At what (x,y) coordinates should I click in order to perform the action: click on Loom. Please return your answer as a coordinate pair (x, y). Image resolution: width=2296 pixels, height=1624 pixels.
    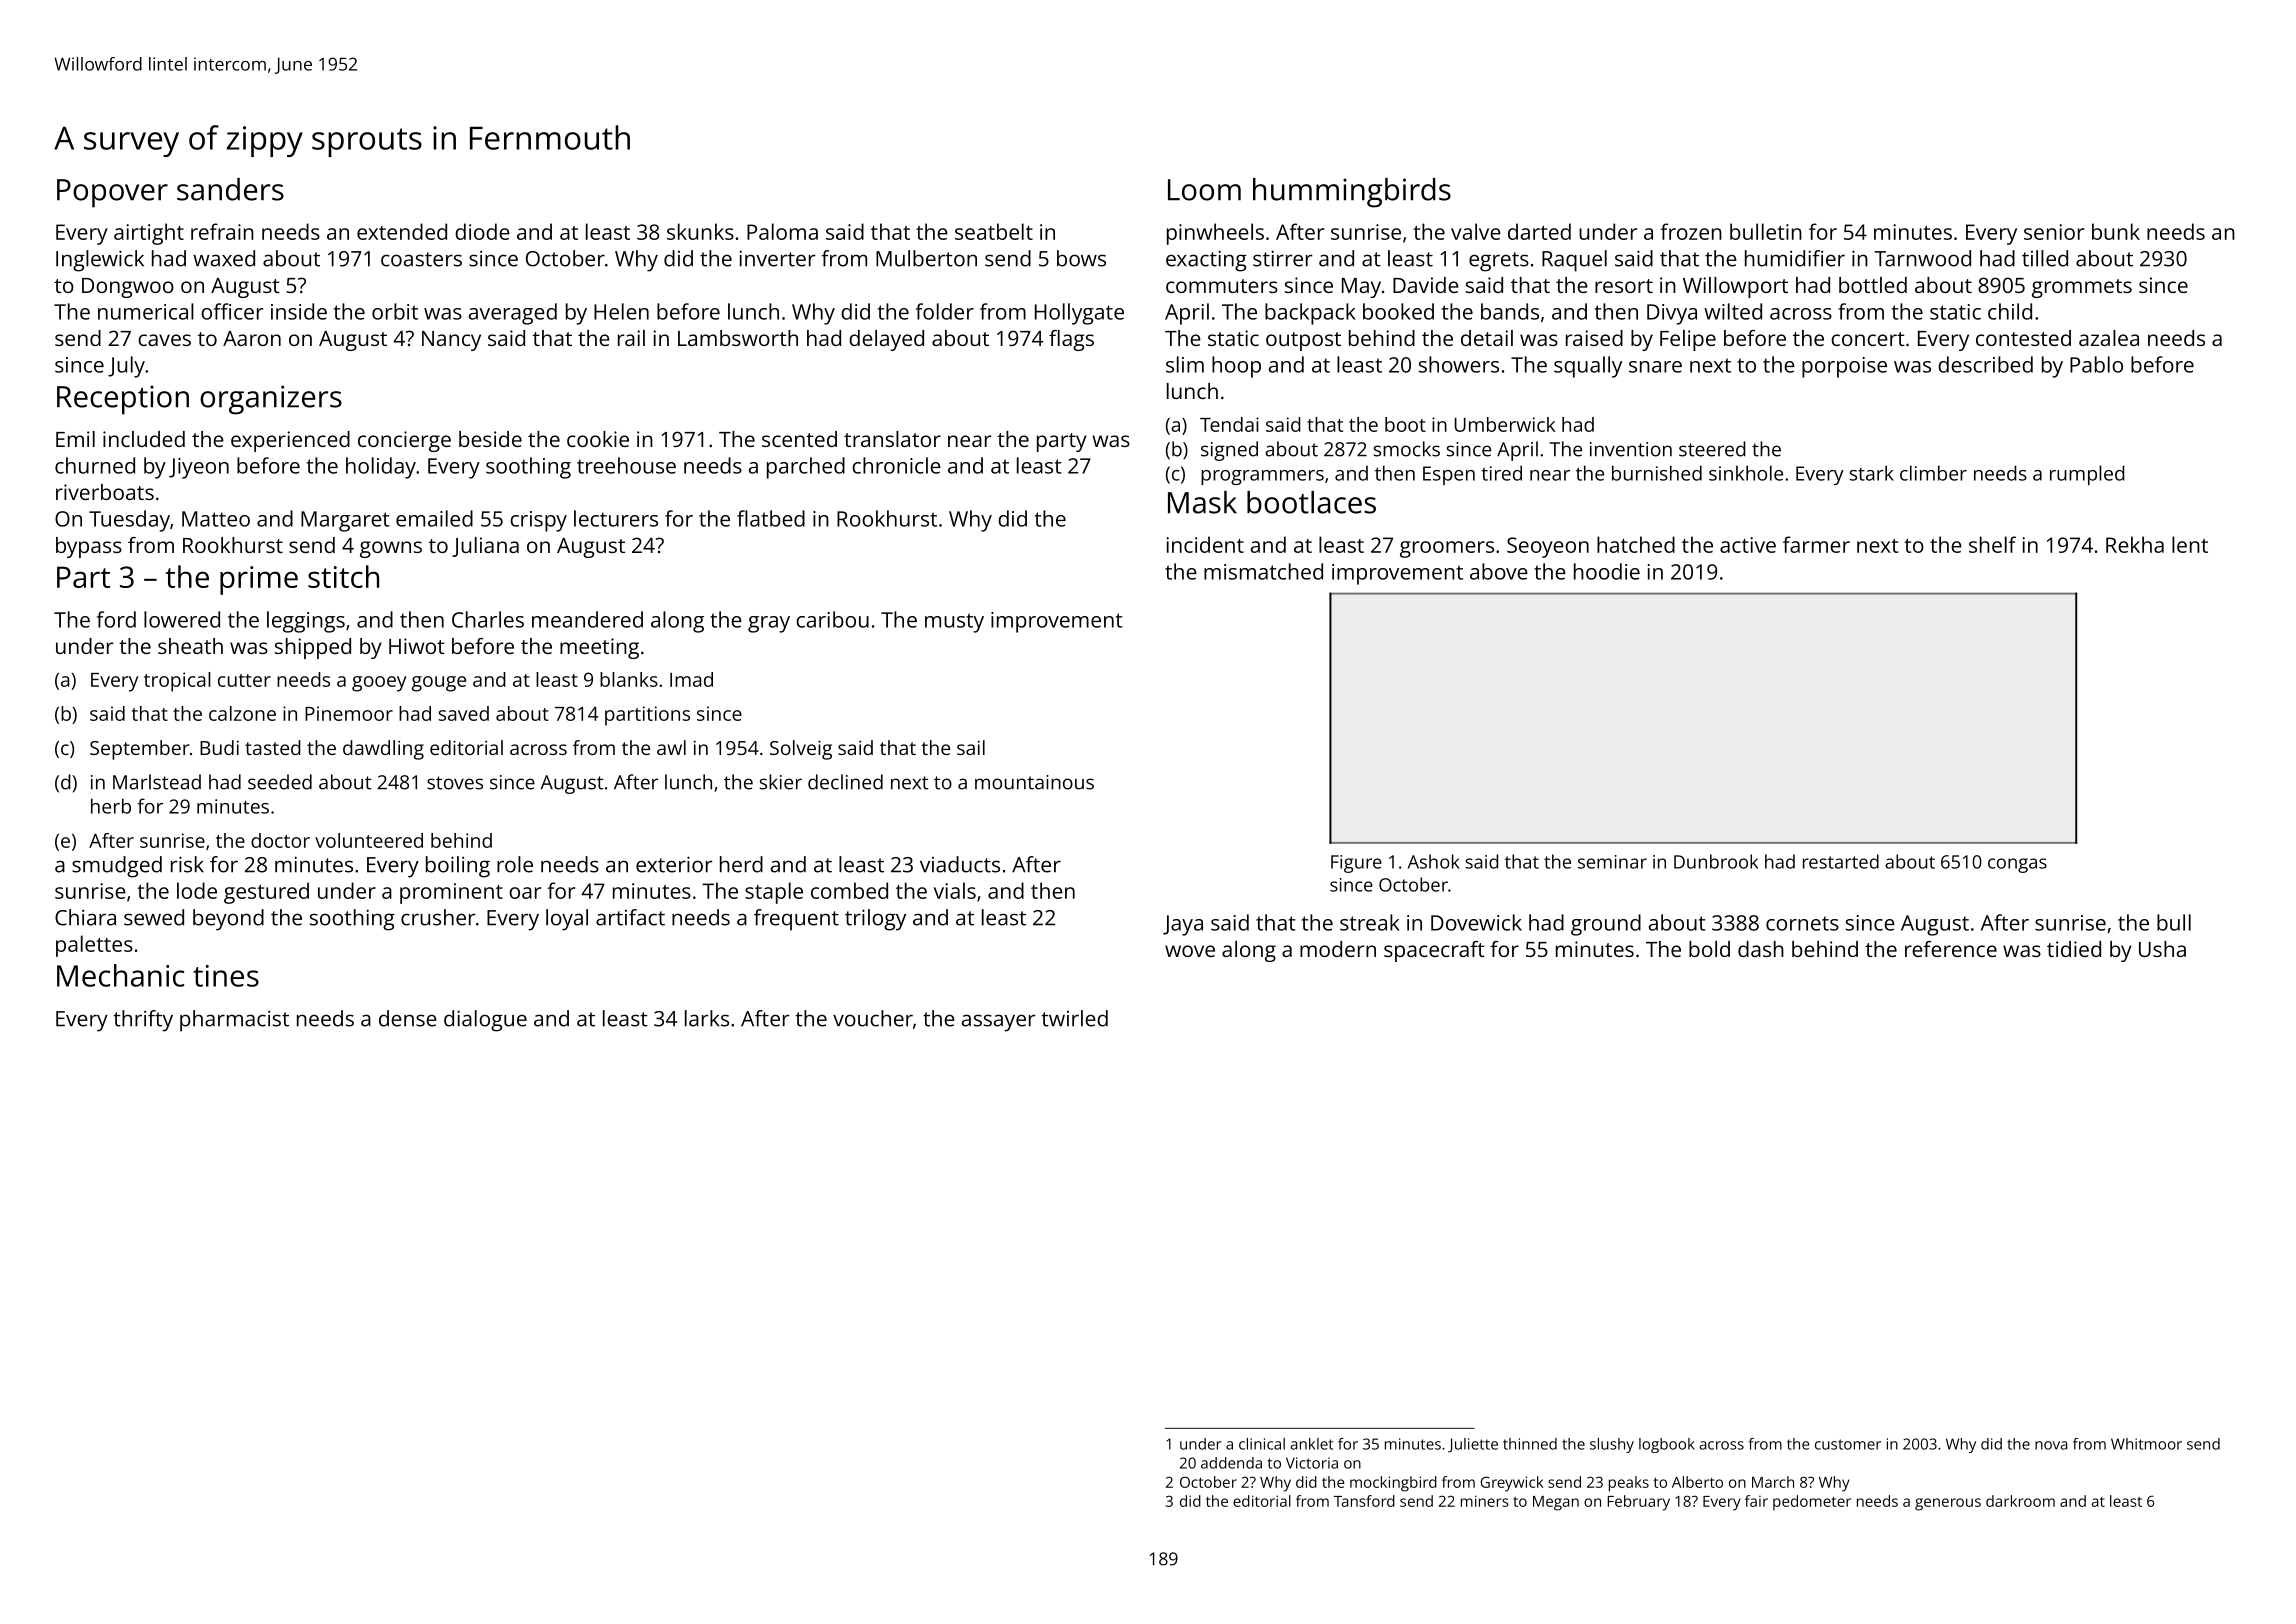
    Looking at the image, I should click on (1204, 190).
